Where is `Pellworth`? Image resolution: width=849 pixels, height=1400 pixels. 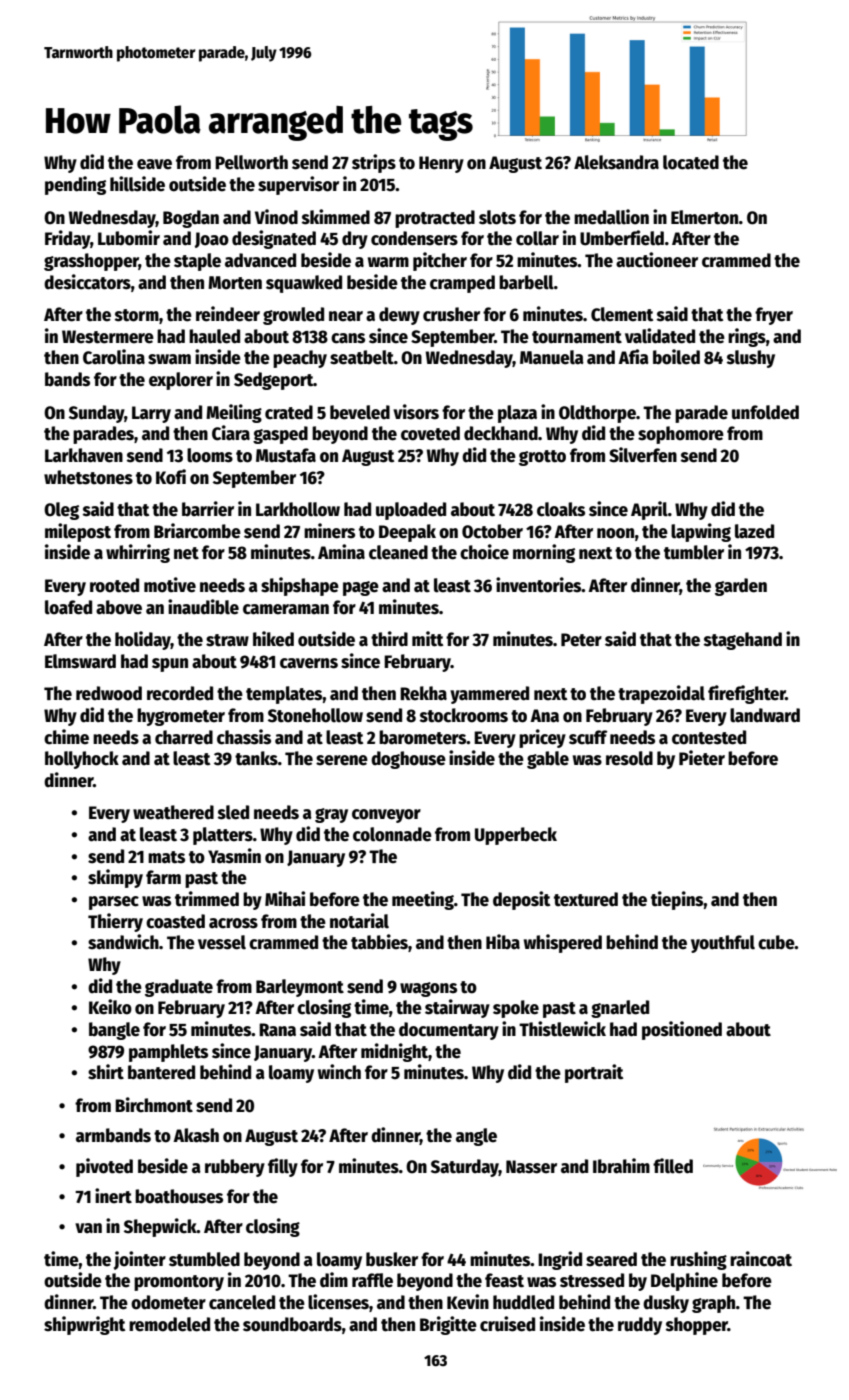 Pellworth is located at coordinates (251, 162).
